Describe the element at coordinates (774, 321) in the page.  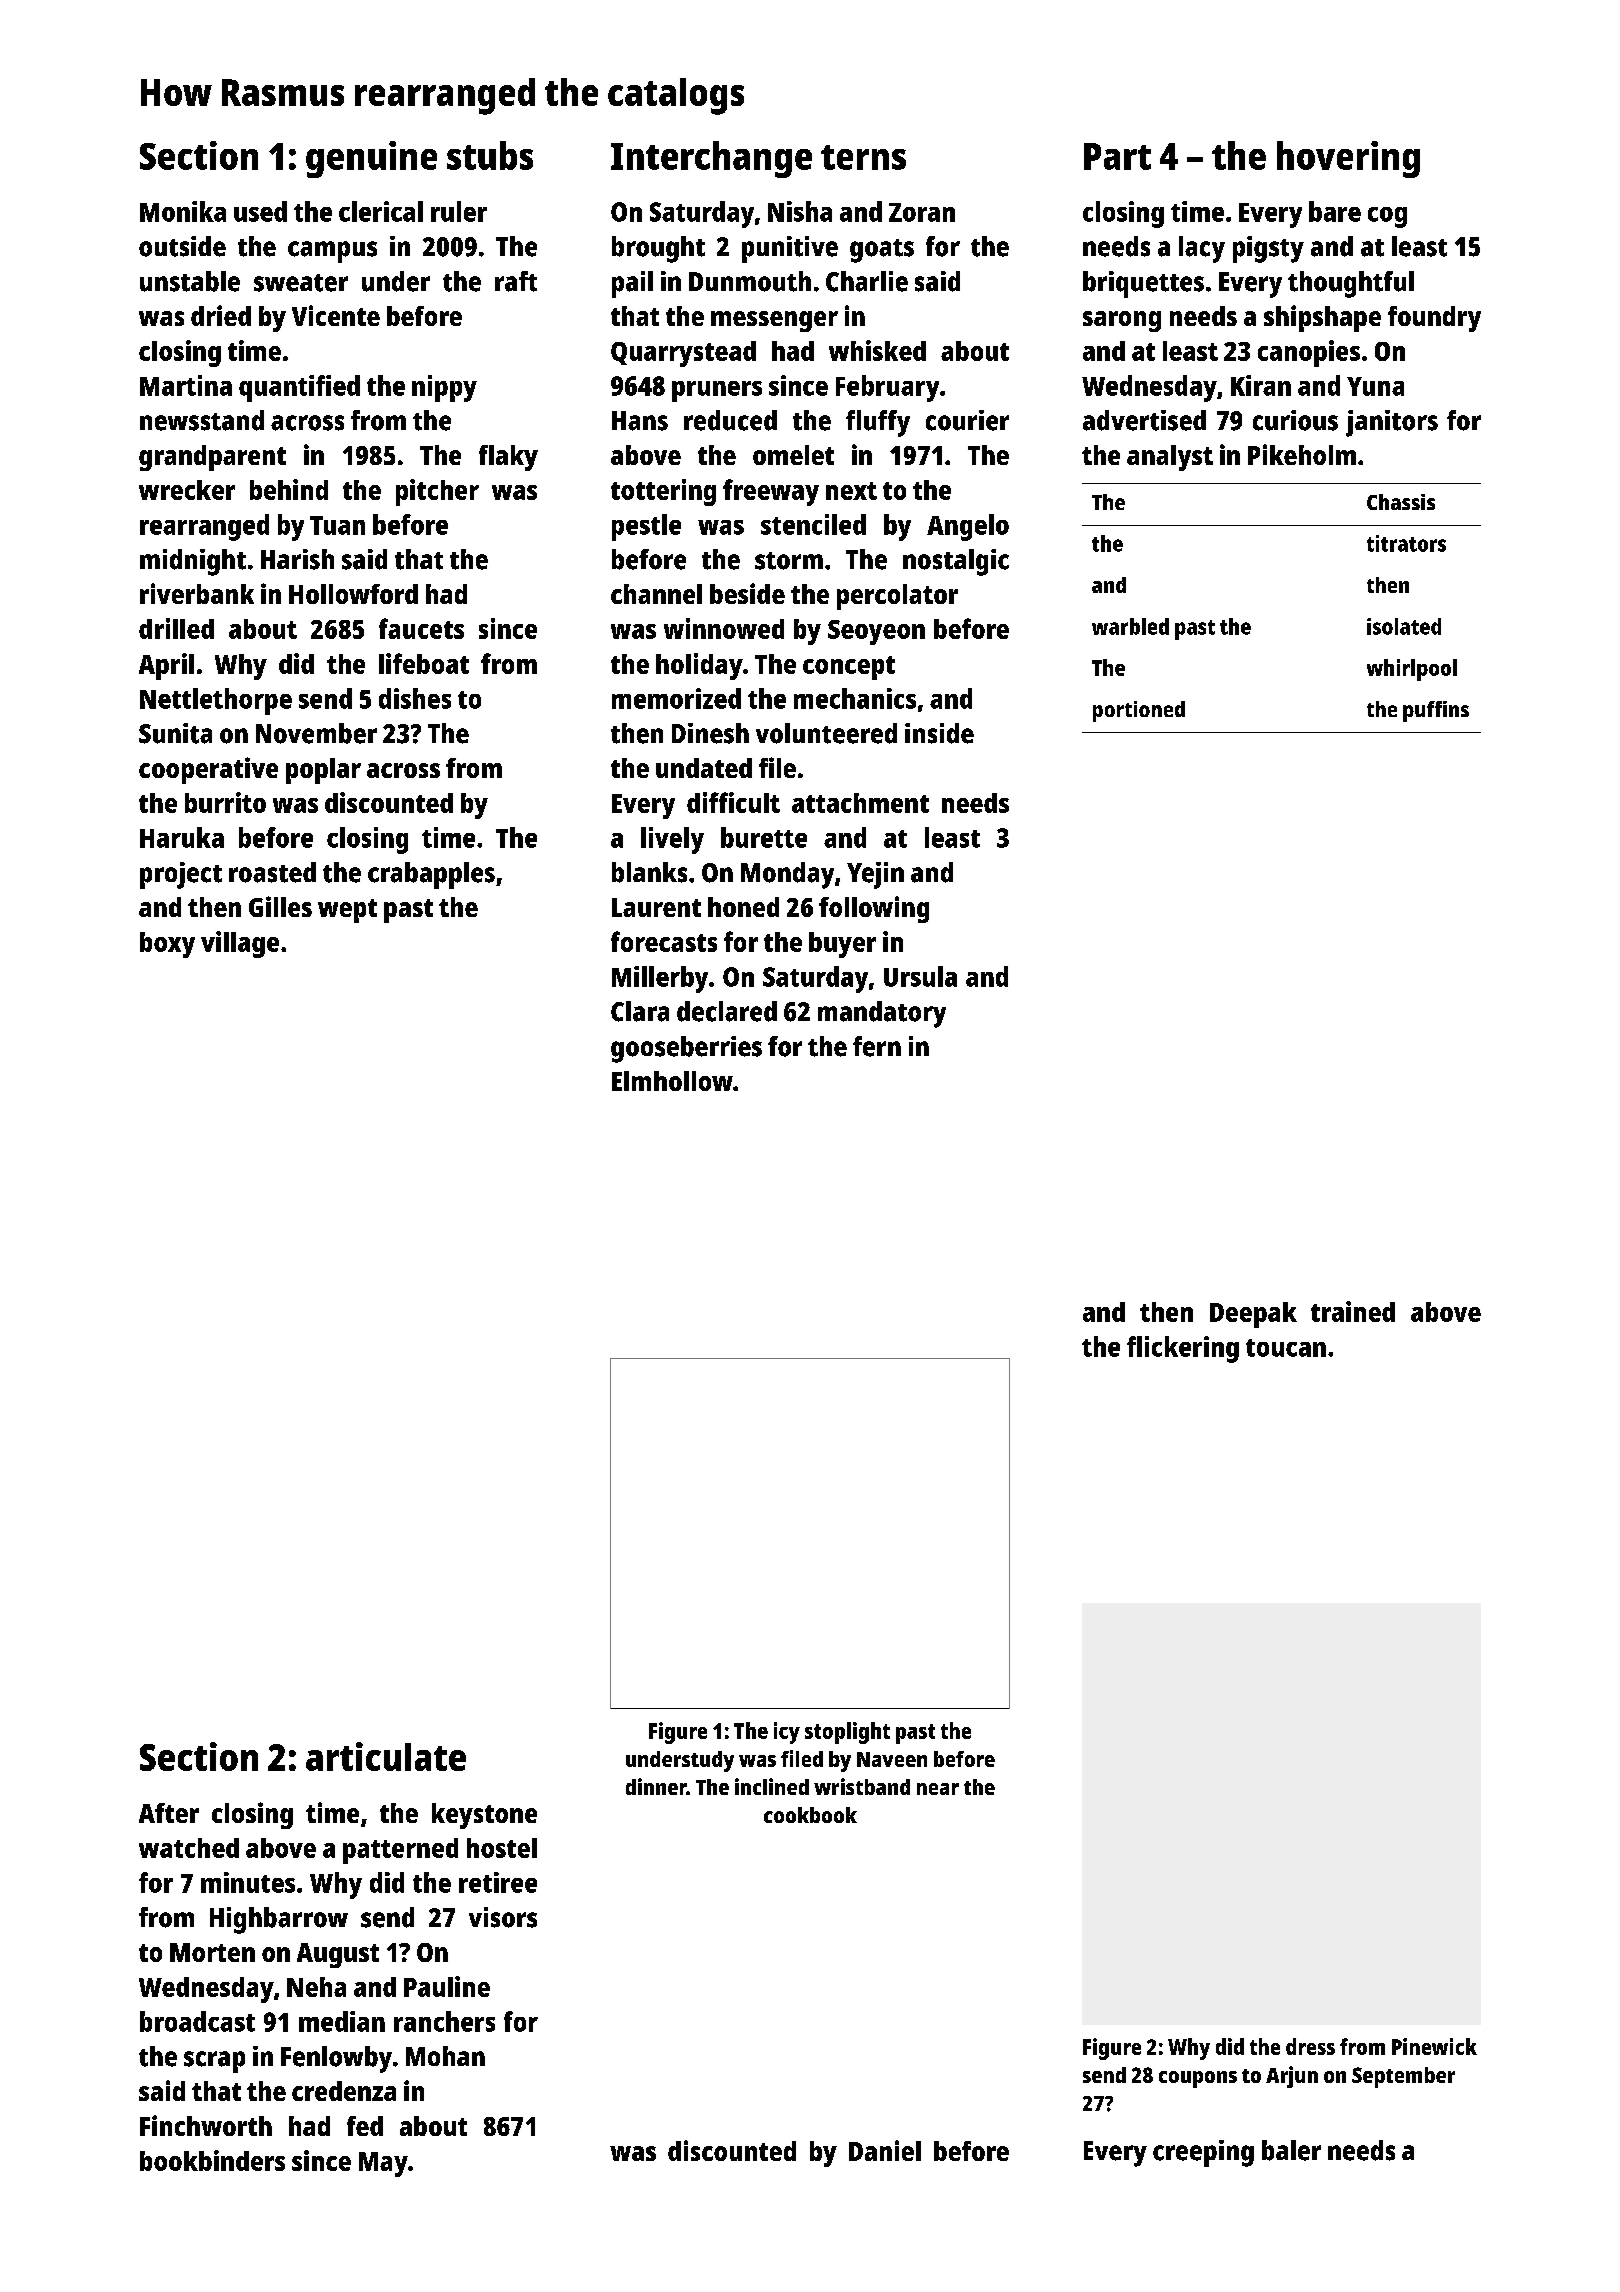
I see `messenger` at that location.
